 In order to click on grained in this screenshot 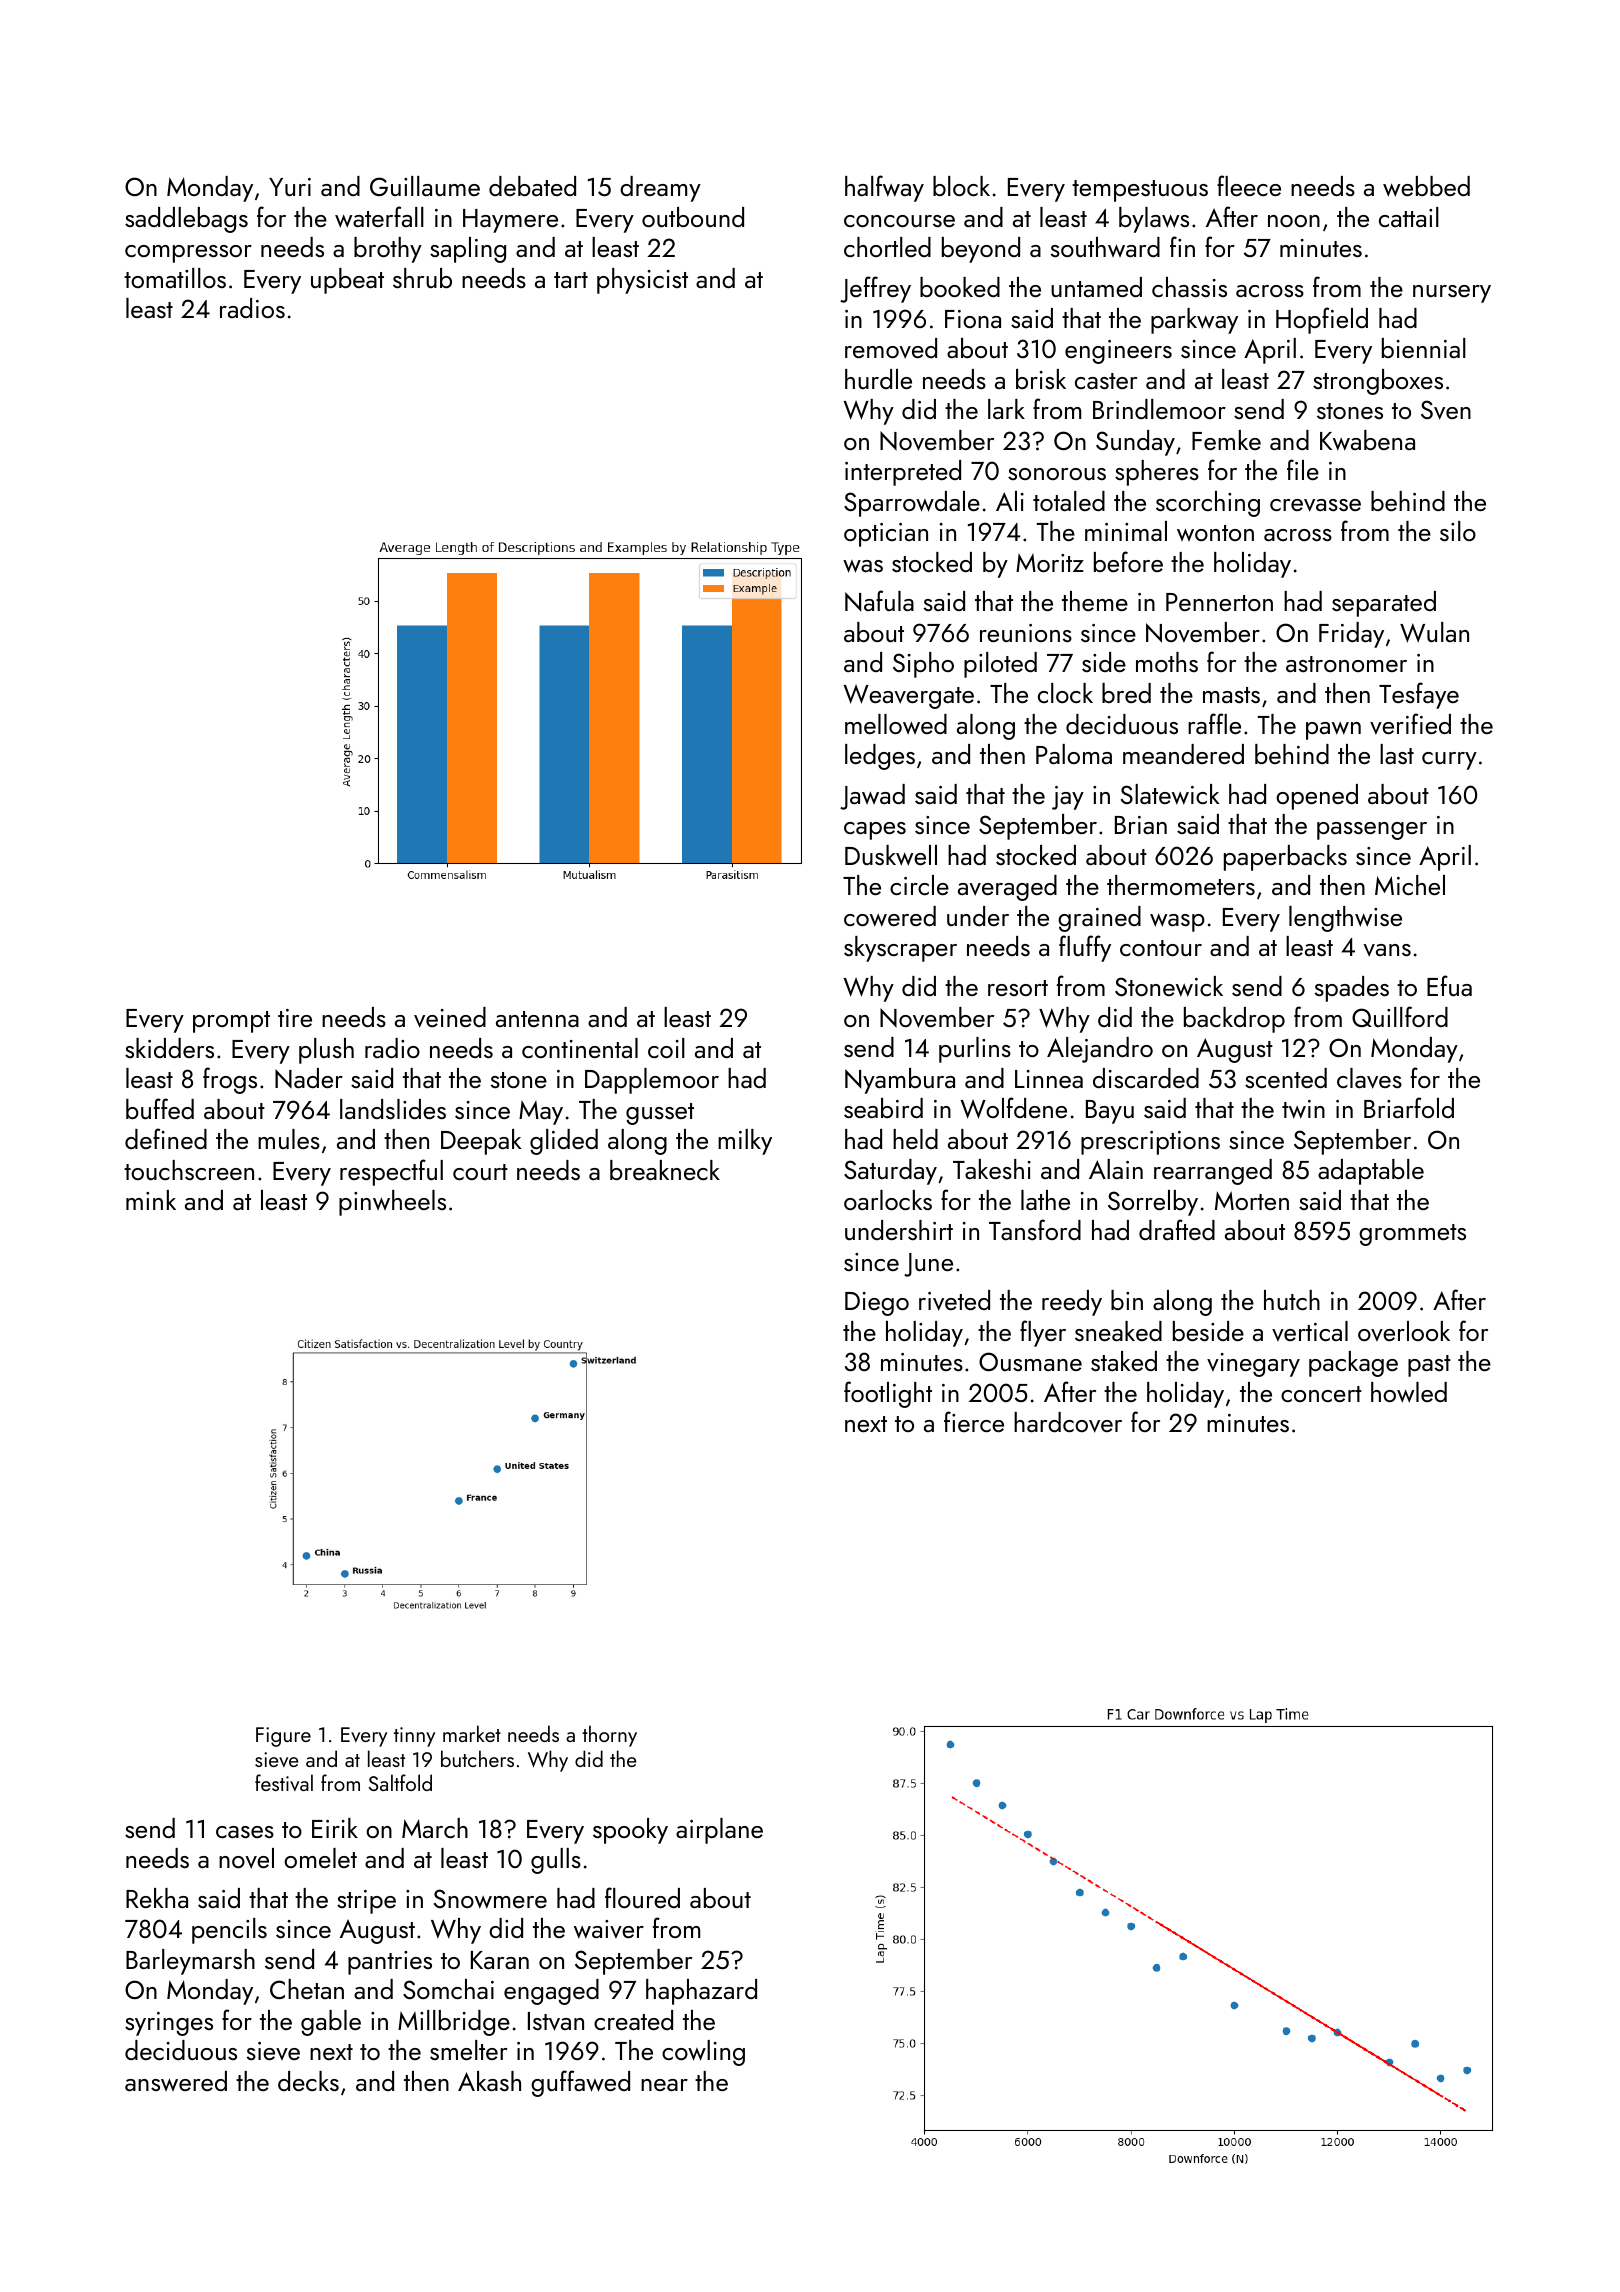, I will do `click(1099, 919)`.
